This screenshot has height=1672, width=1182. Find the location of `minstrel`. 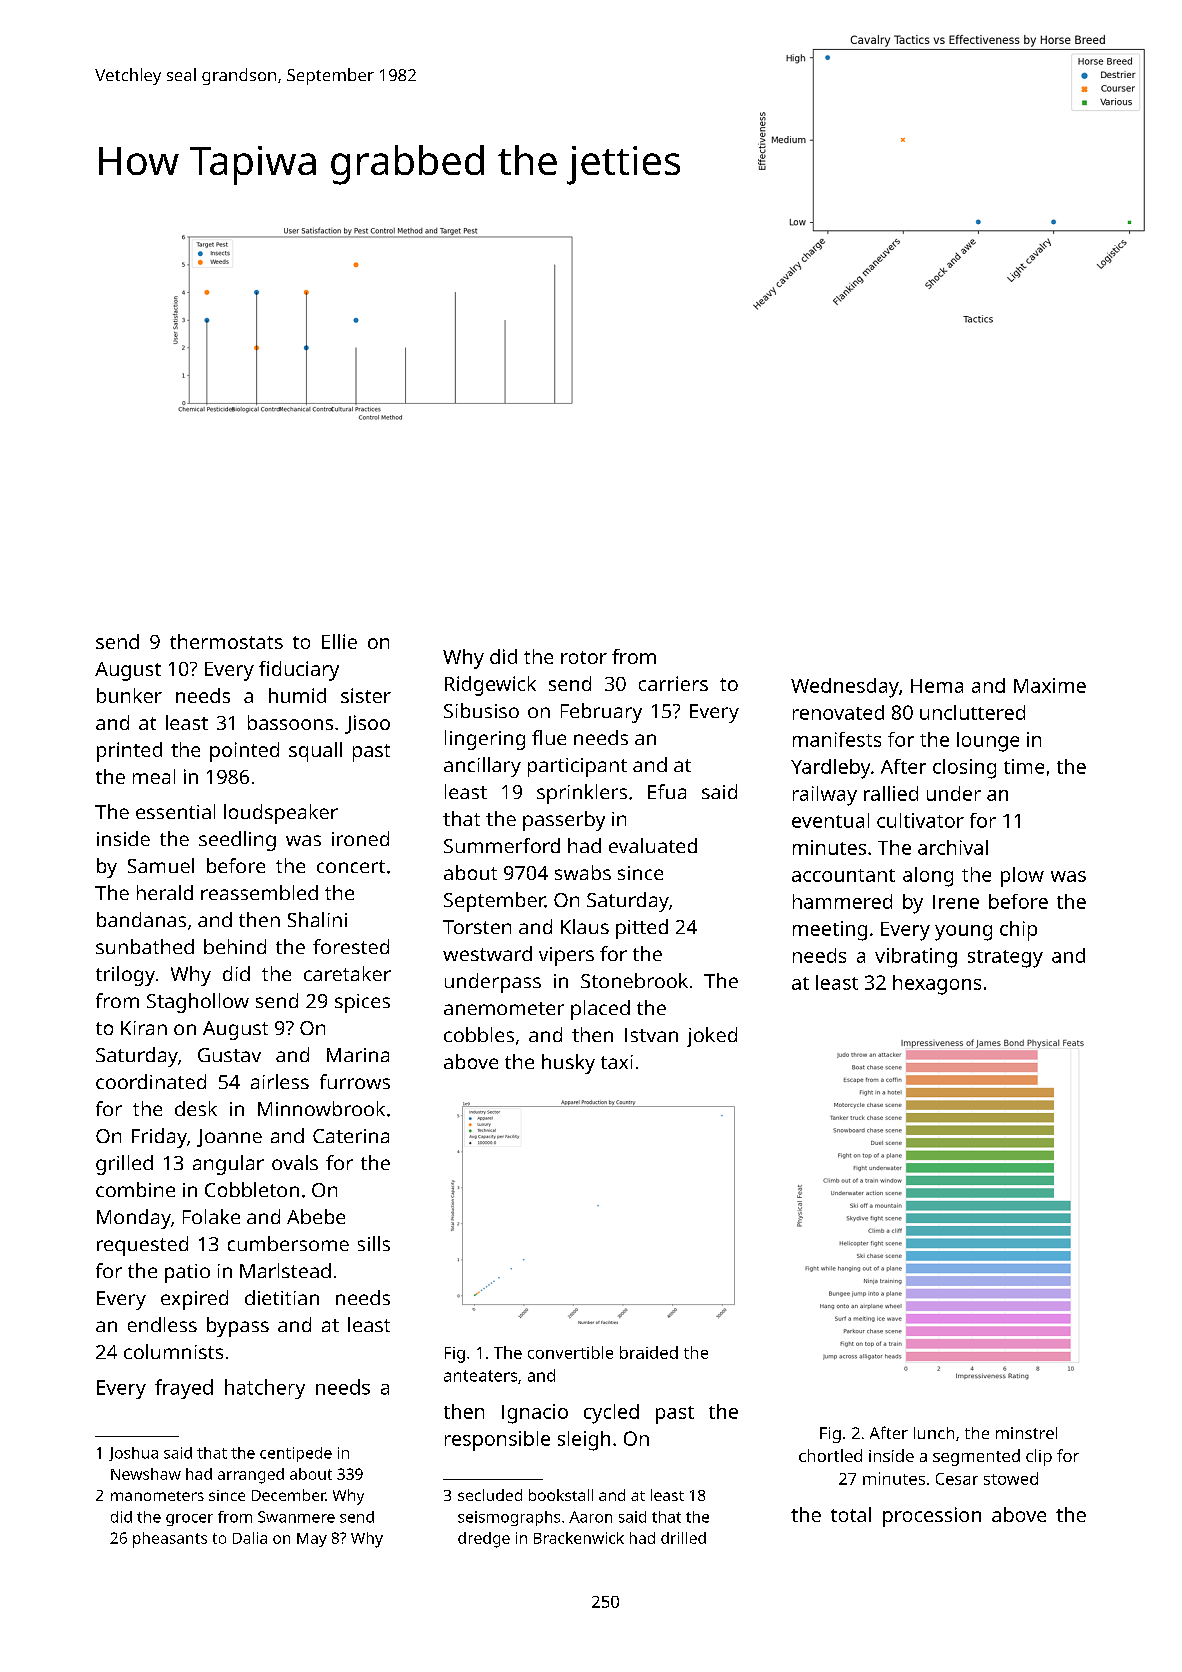

minstrel is located at coordinates (1026, 1433).
